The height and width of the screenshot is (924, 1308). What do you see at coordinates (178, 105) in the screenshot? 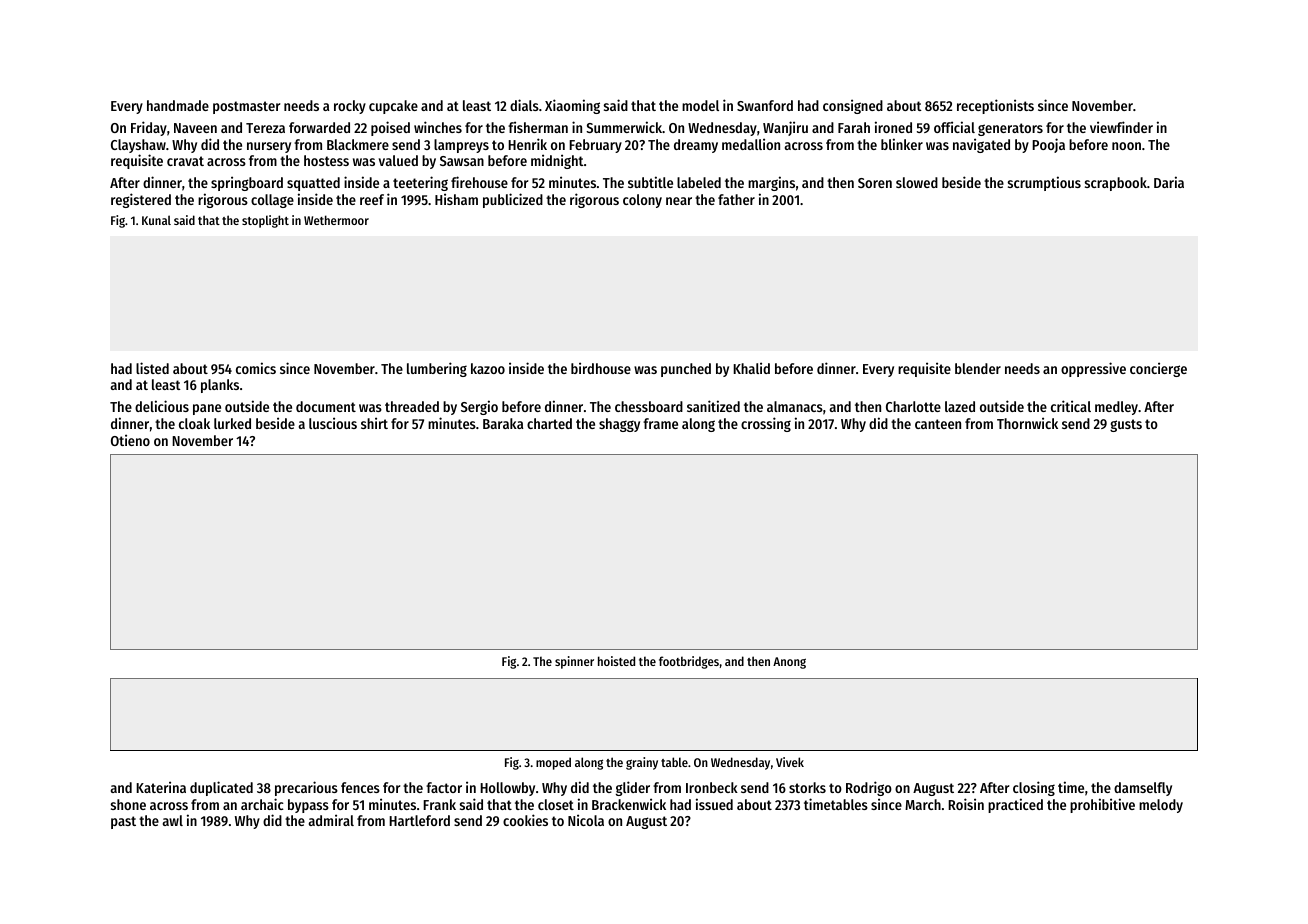
I see `handmade` at bounding box center [178, 105].
